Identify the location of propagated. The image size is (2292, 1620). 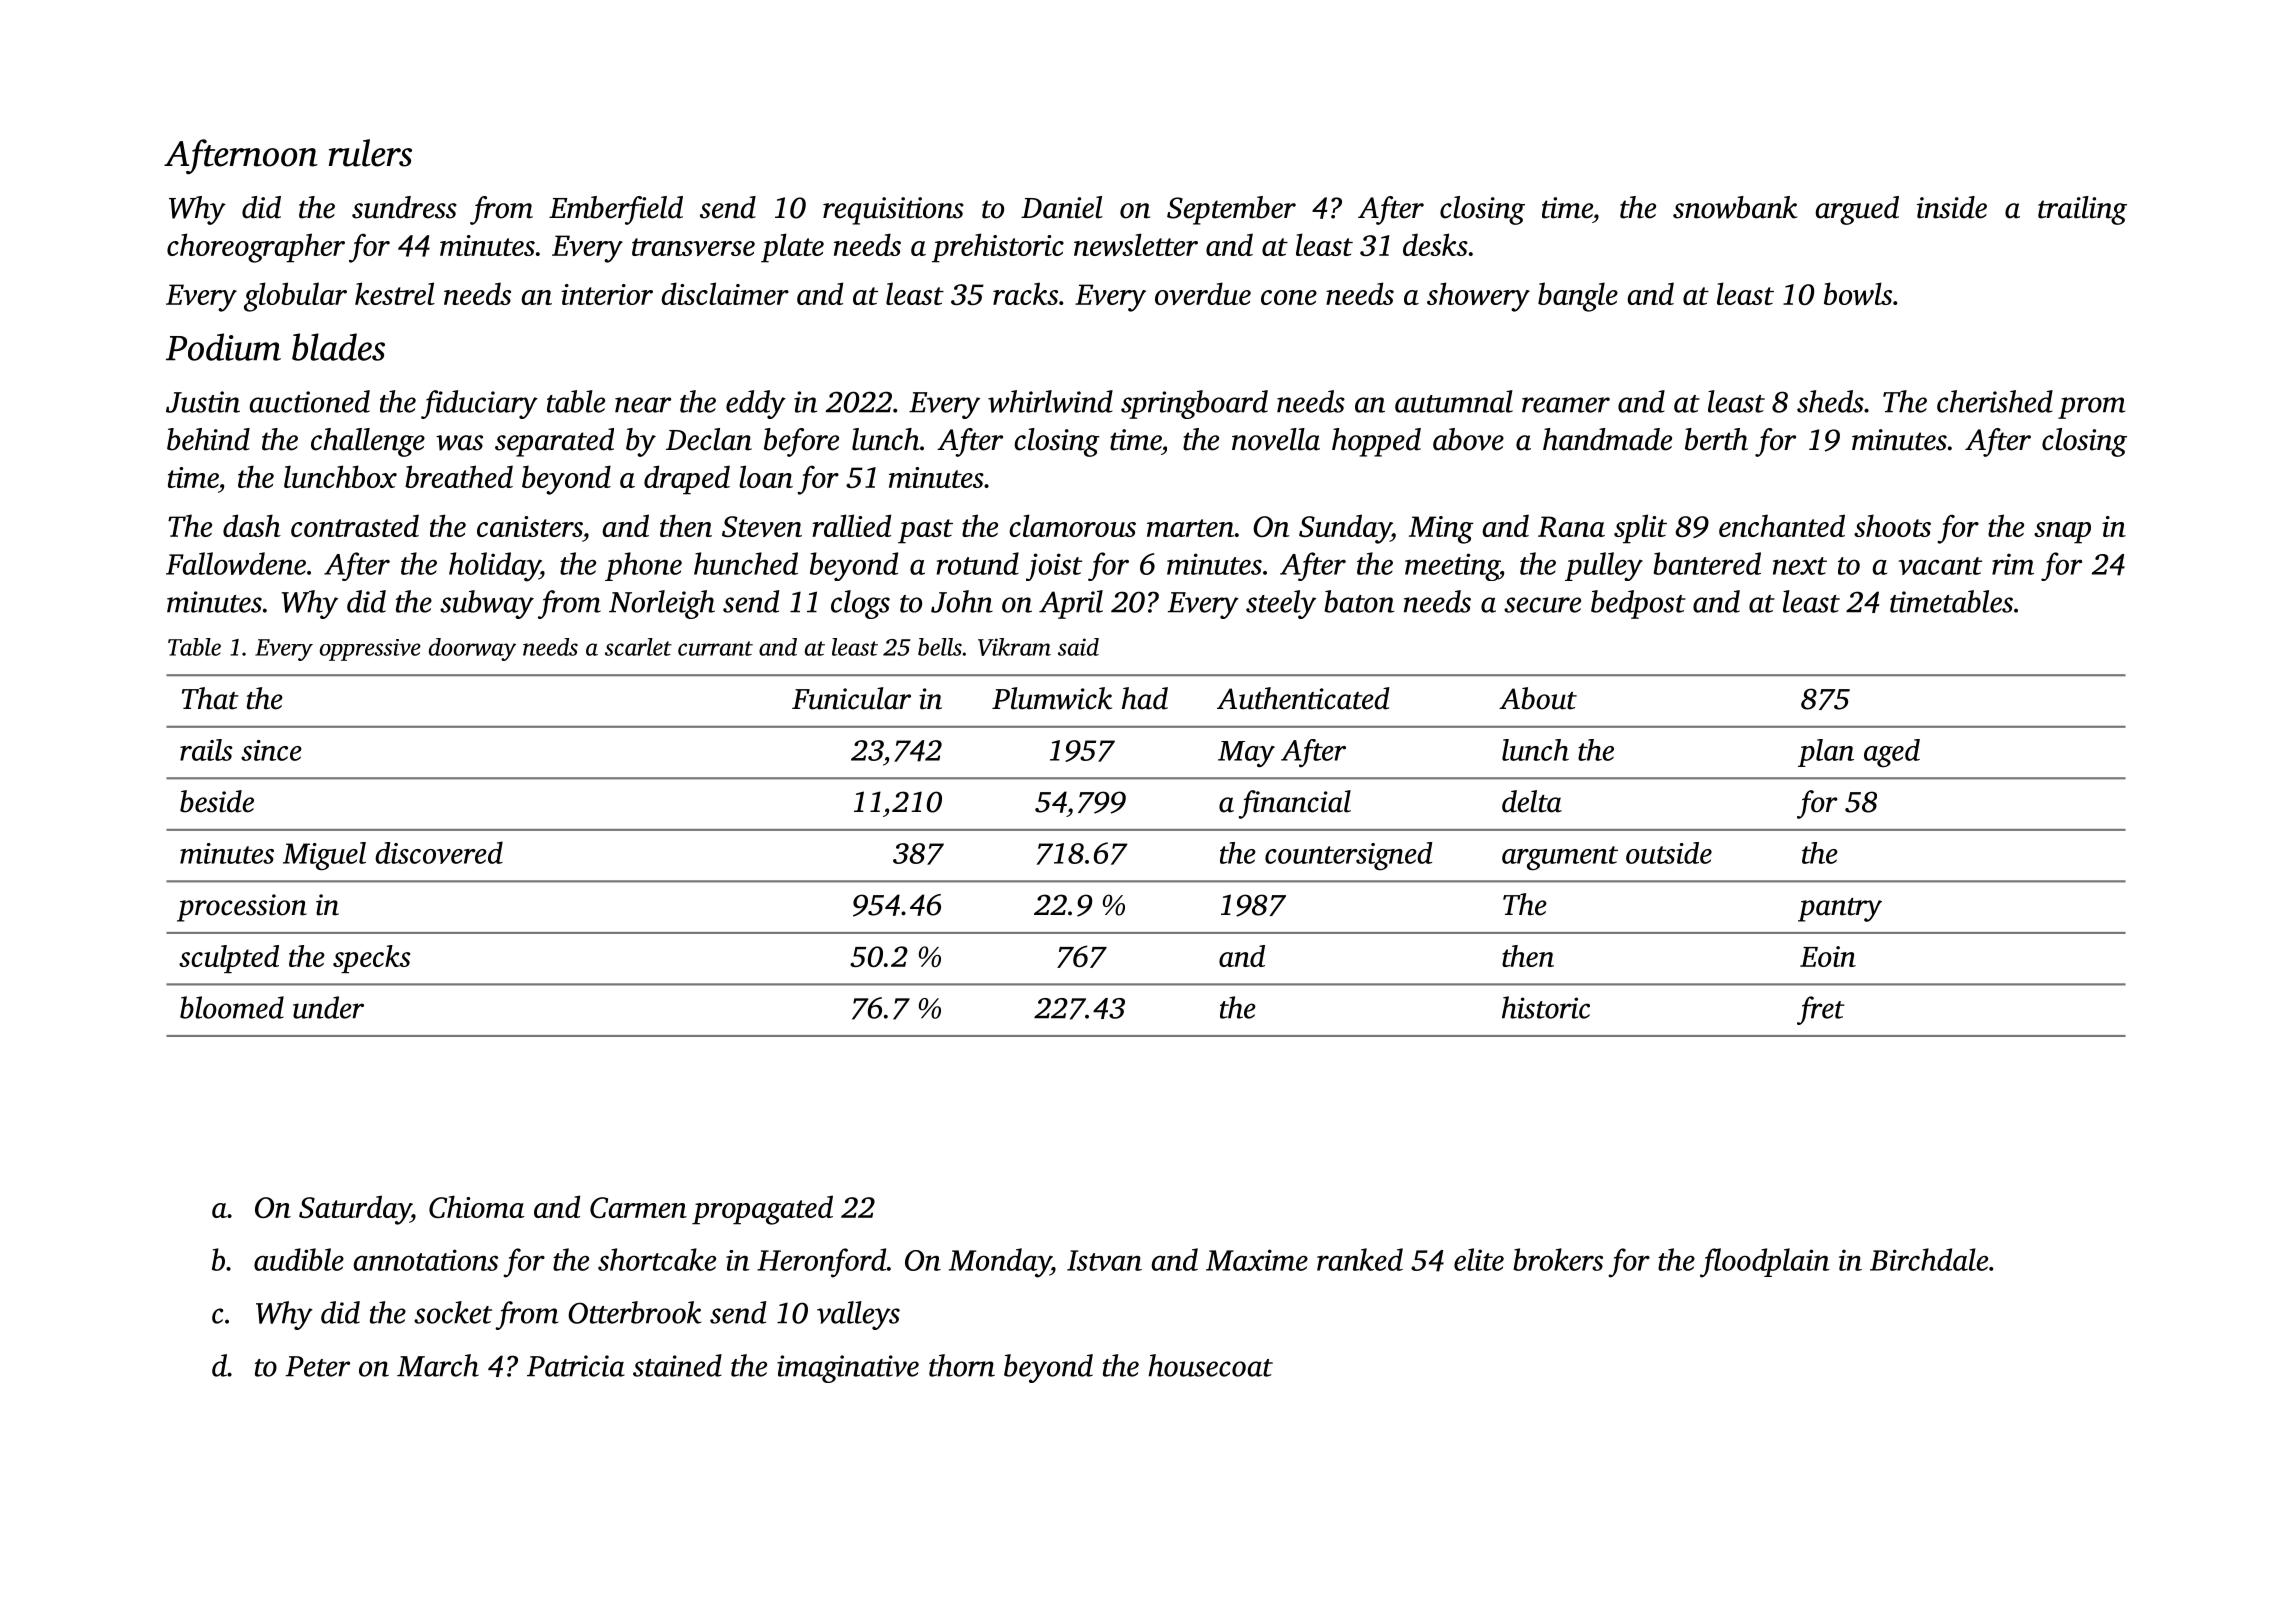
(762, 1210).
